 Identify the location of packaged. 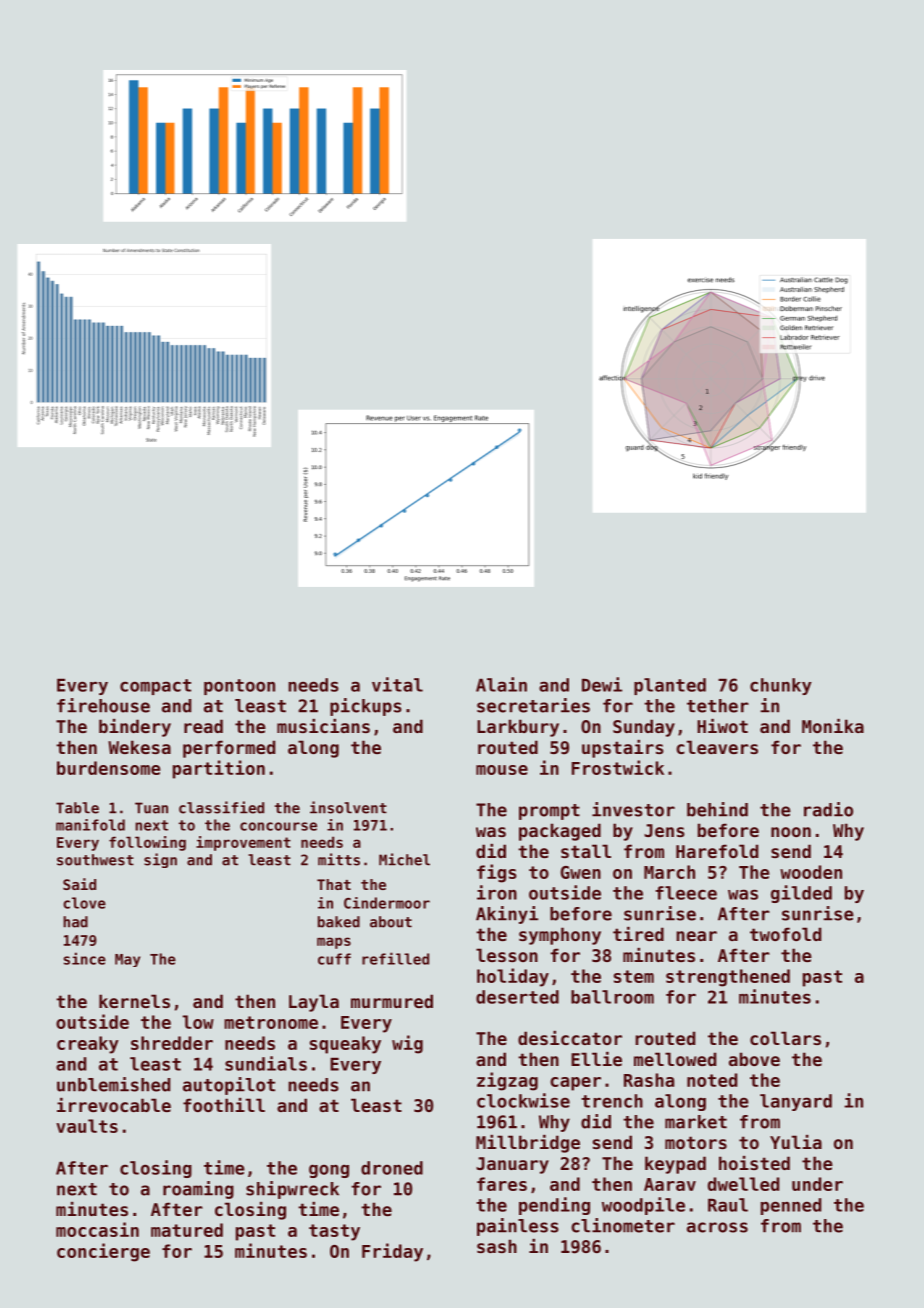
(560, 832).
